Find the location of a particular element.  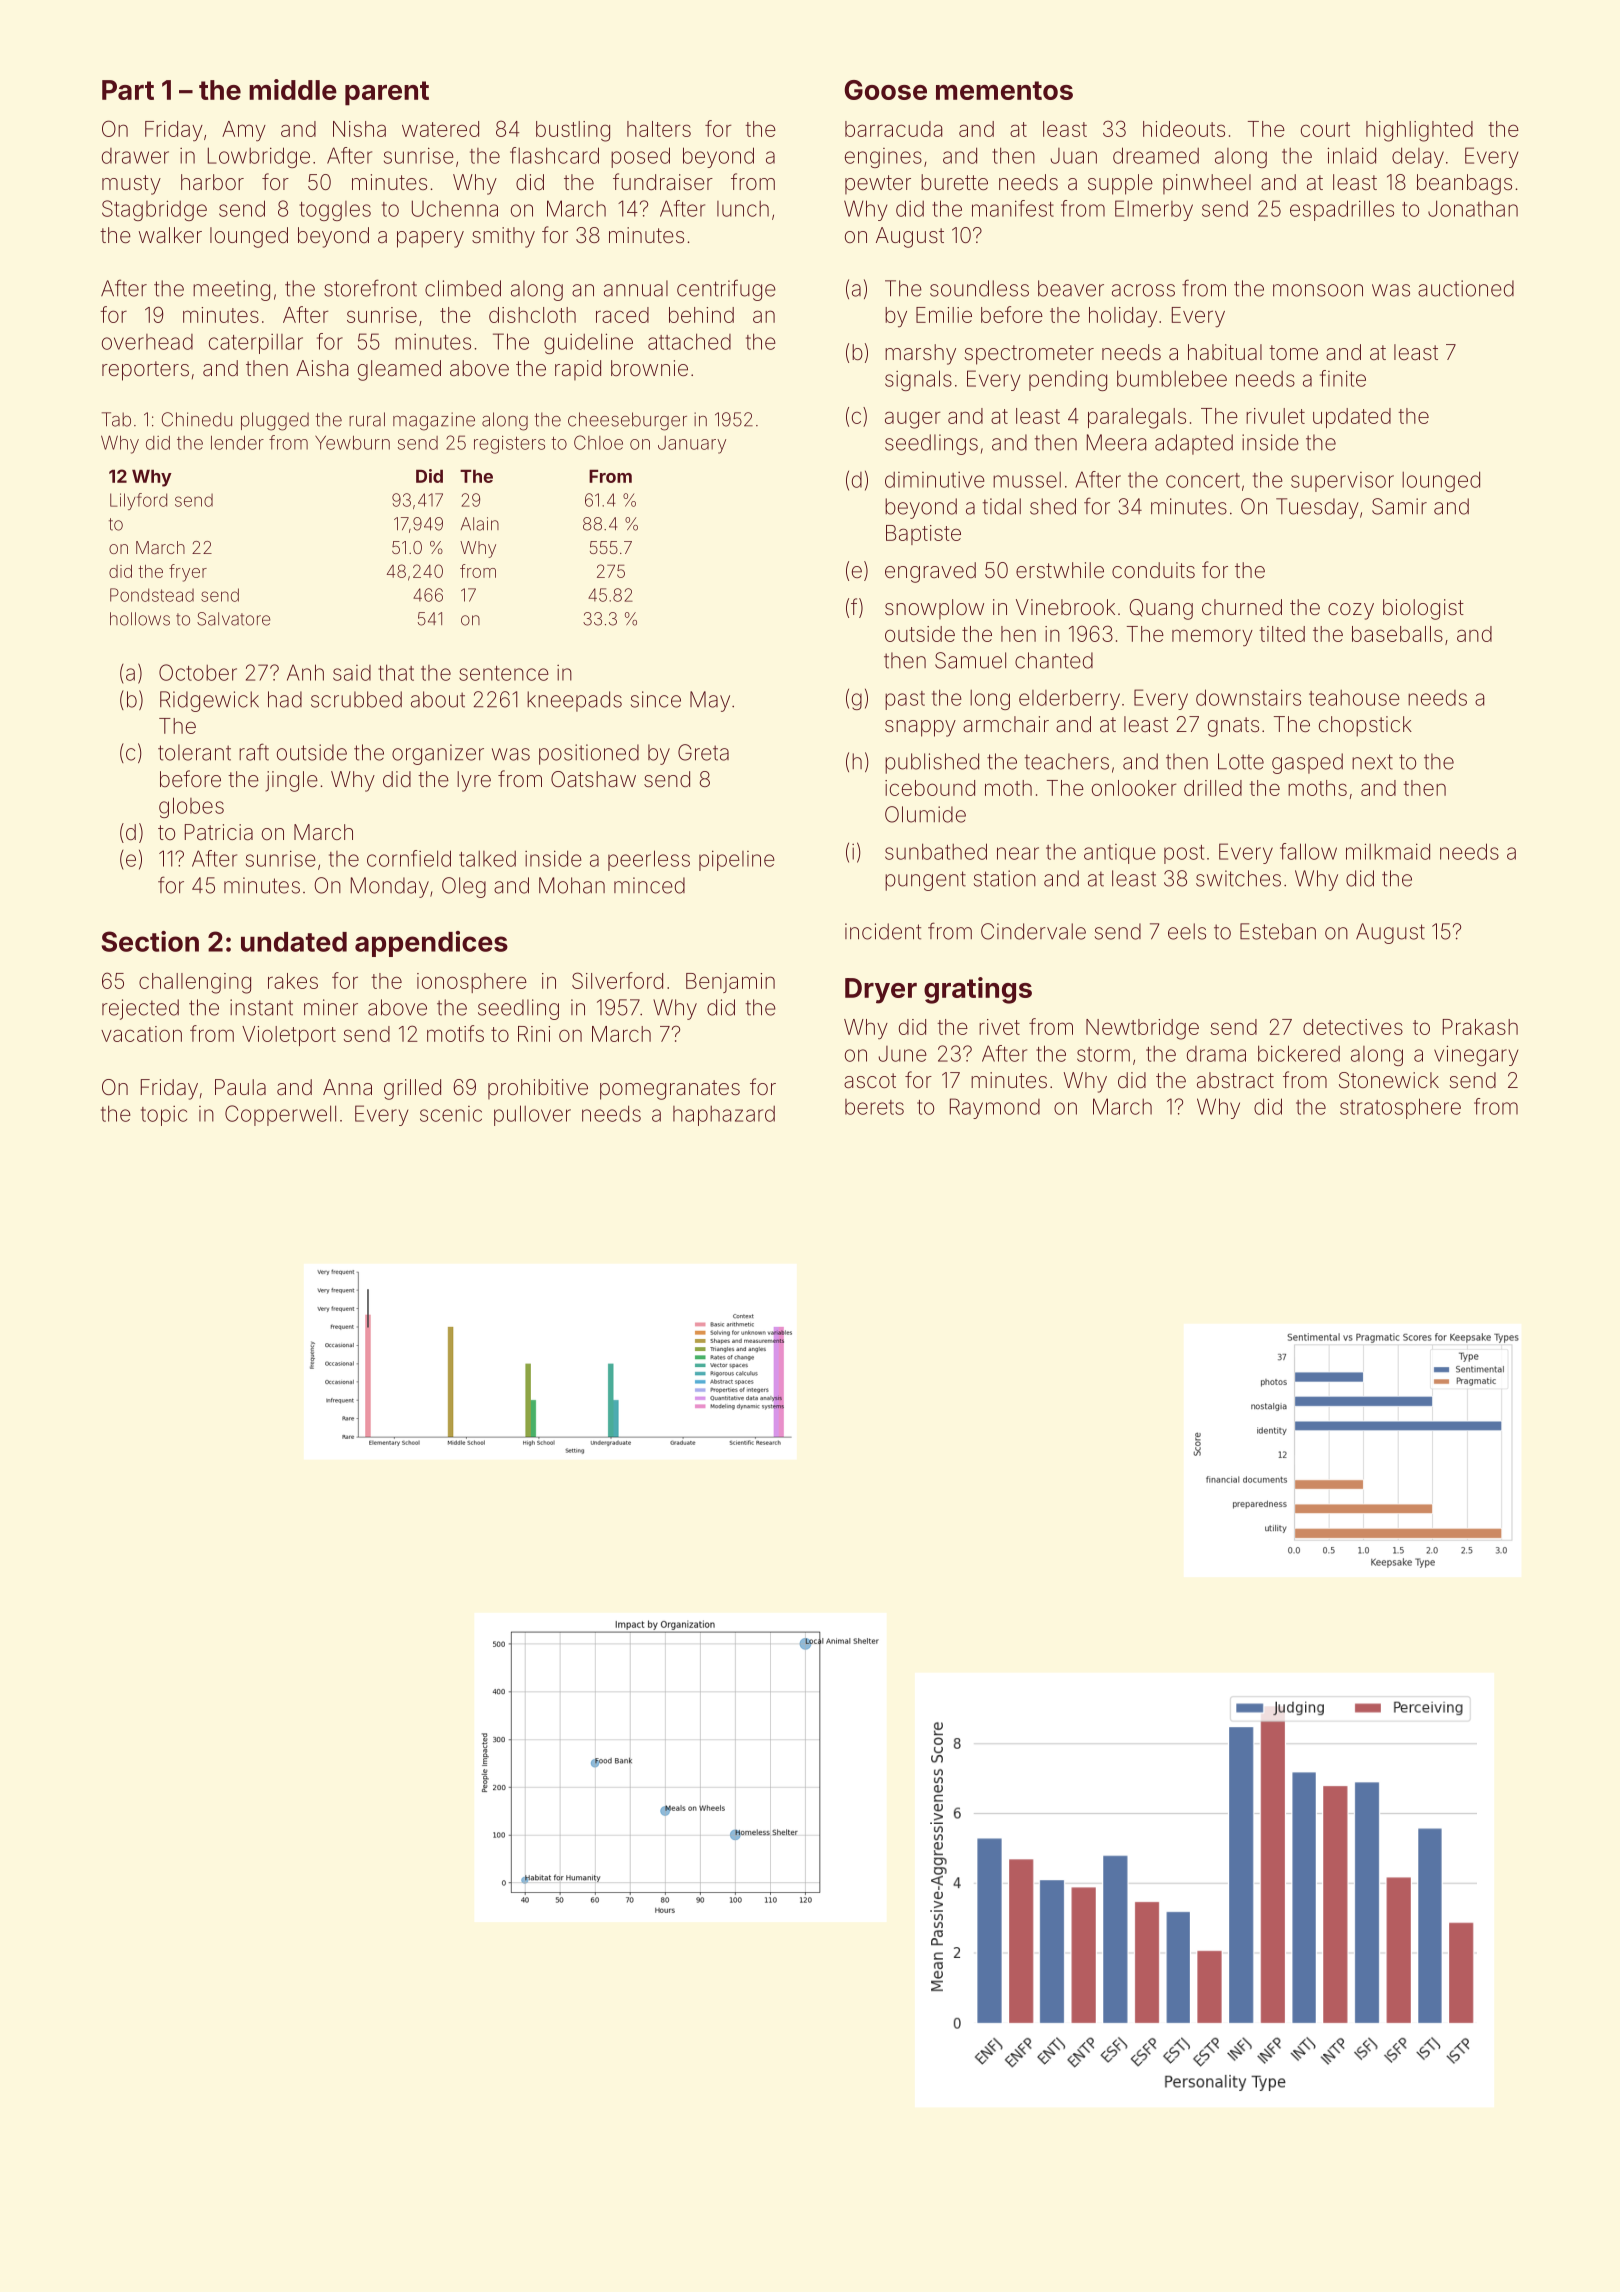

Salvatore is located at coordinates (233, 619).
